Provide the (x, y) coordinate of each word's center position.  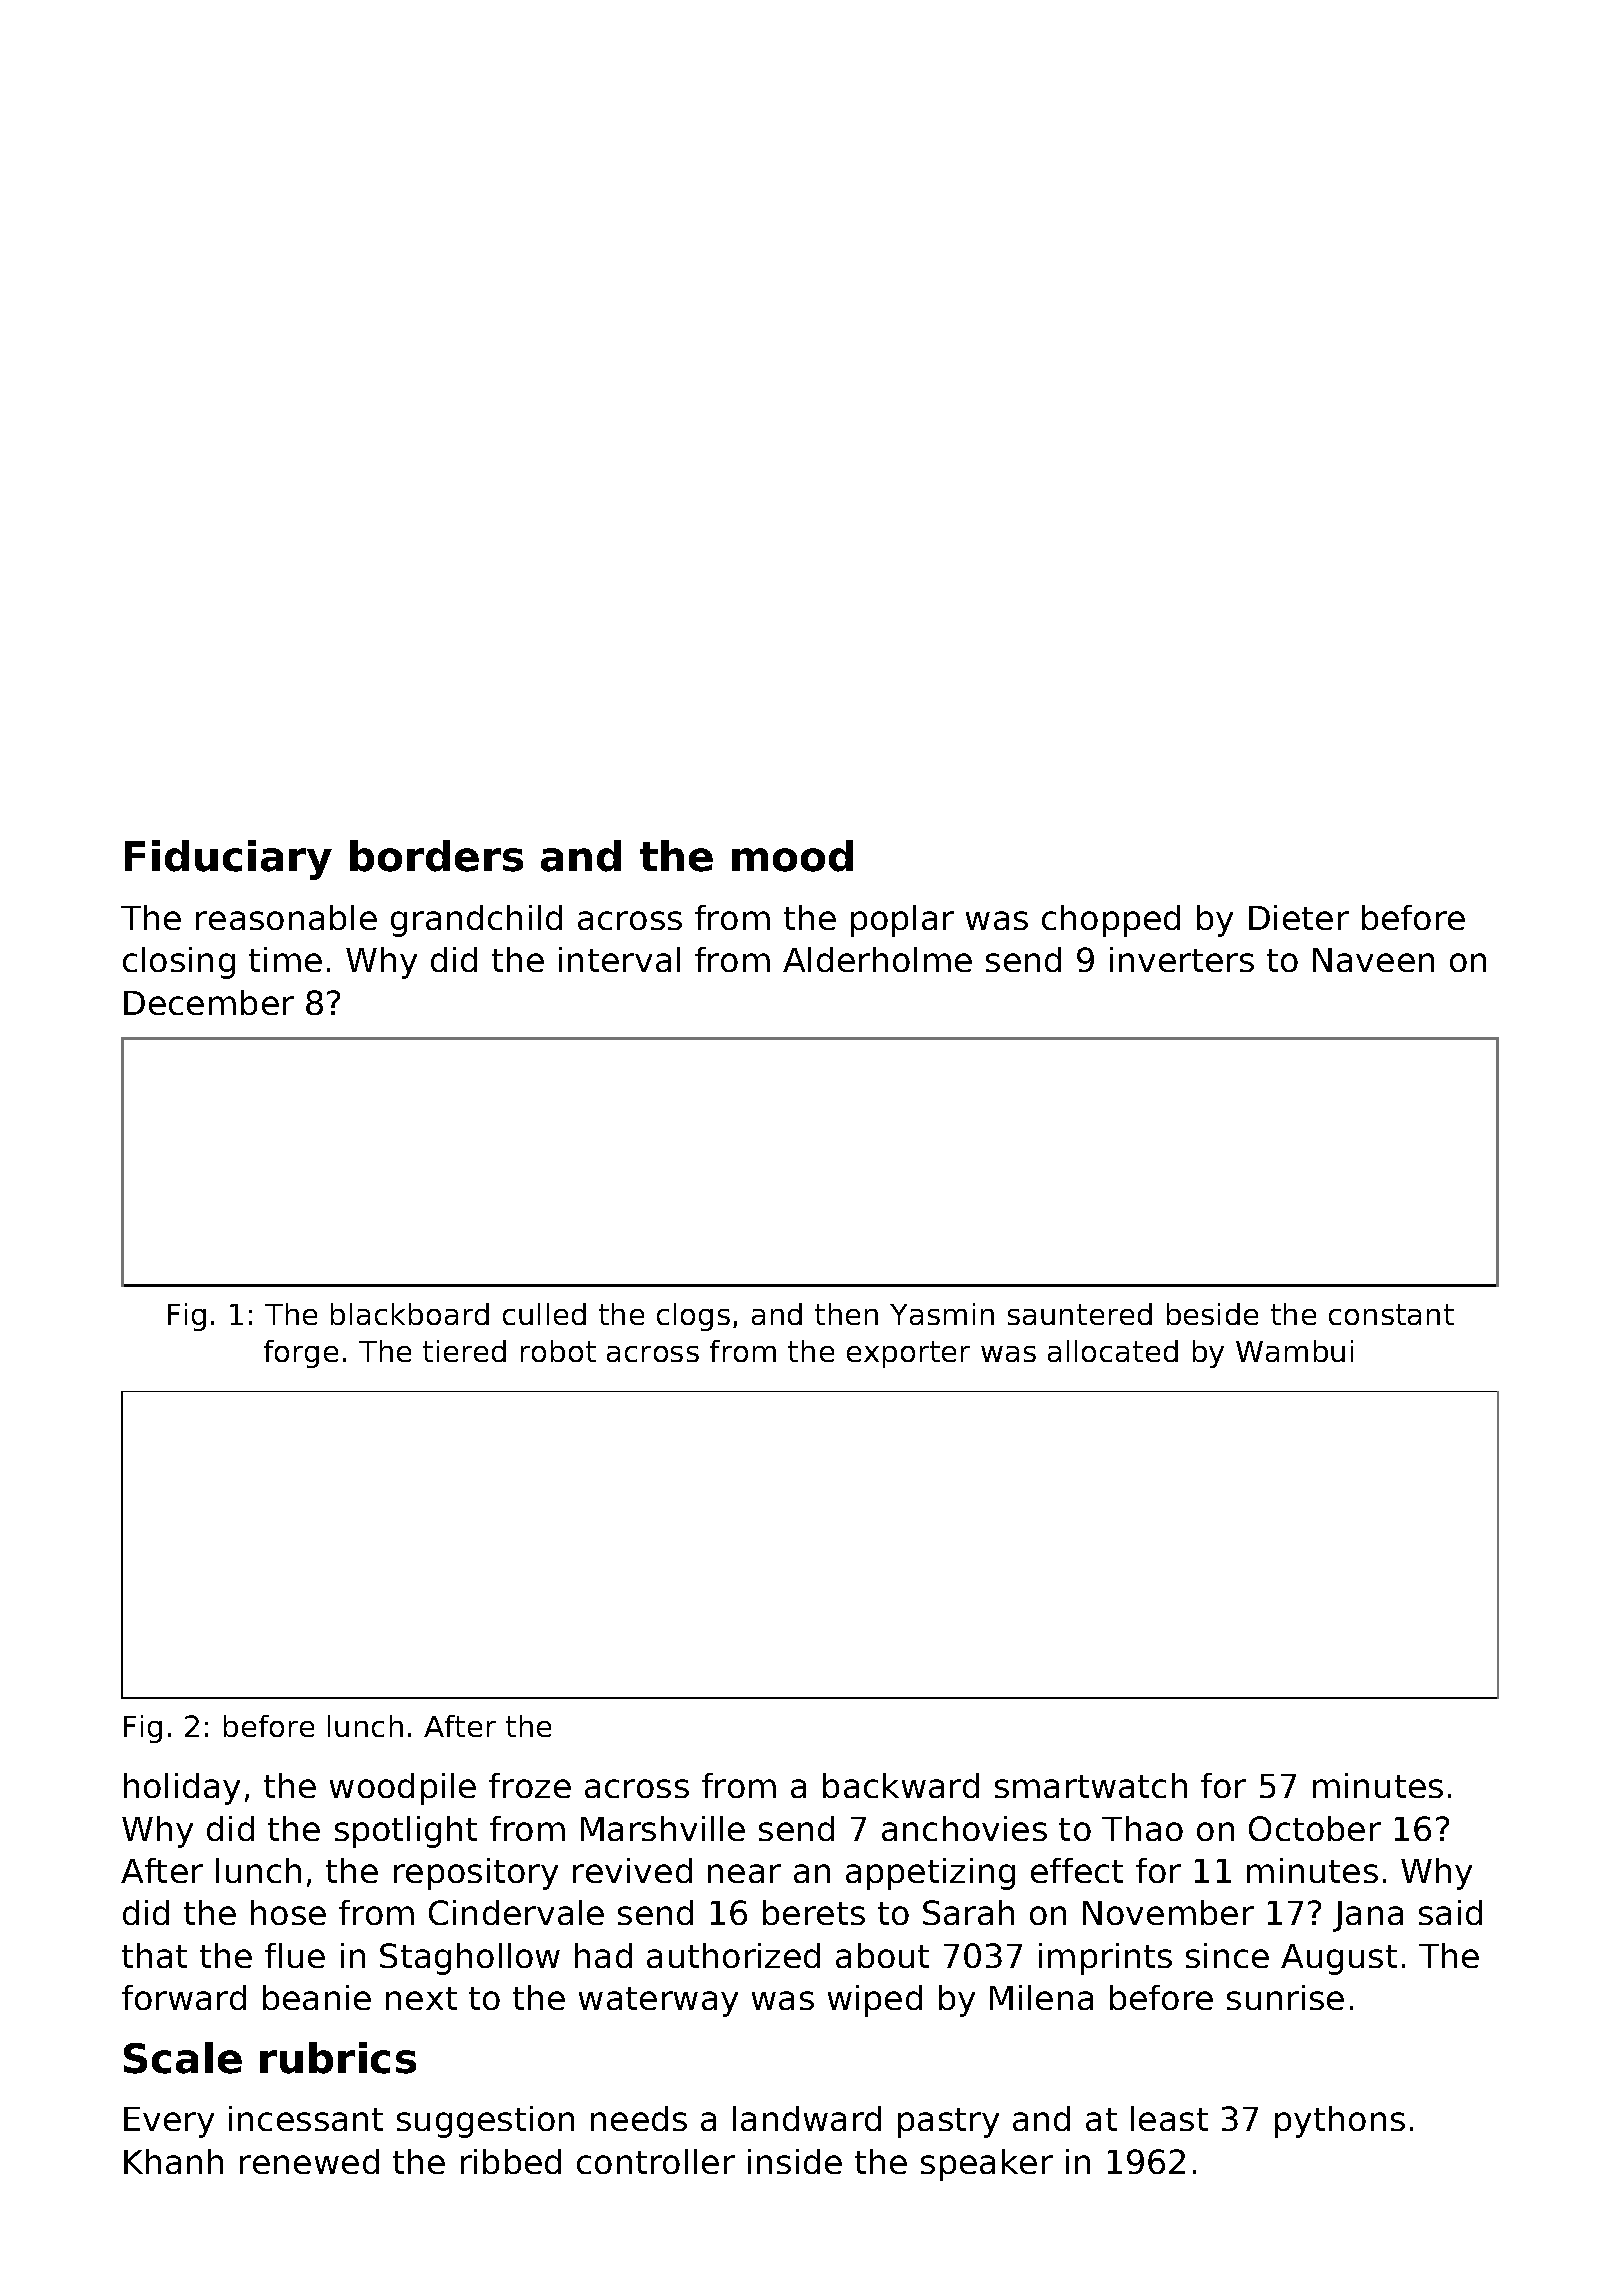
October (1315, 1828)
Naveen (1373, 960)
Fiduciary (228, 860)
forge (301, 1354)
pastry (948, 2123)
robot (558, 1351)
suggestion (485, 2122)
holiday (182, 1789)
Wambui (1294, 1351)
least (1169, 2118)
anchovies (964, 1828)
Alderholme (877, 959)
